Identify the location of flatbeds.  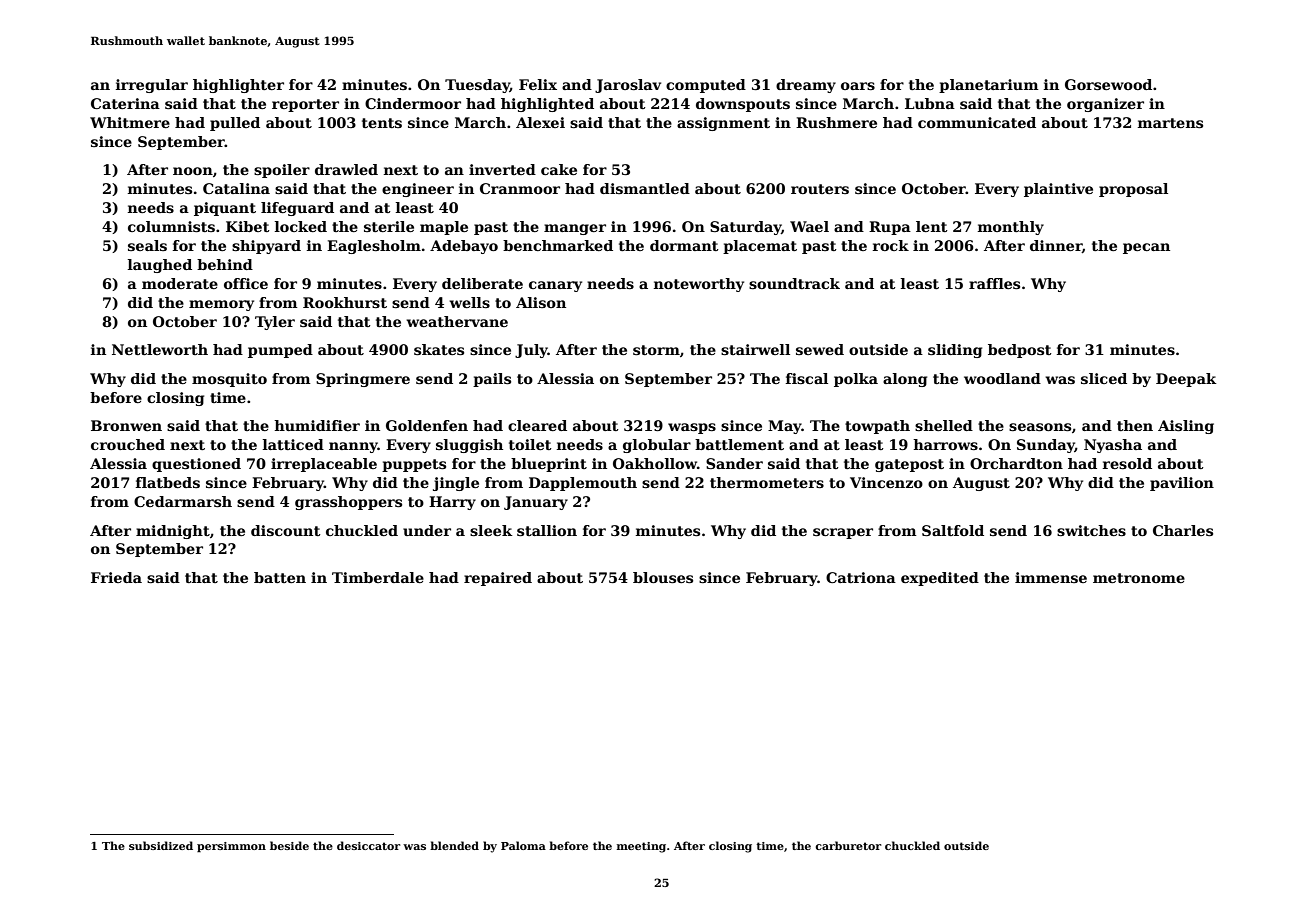
(168, 482).
